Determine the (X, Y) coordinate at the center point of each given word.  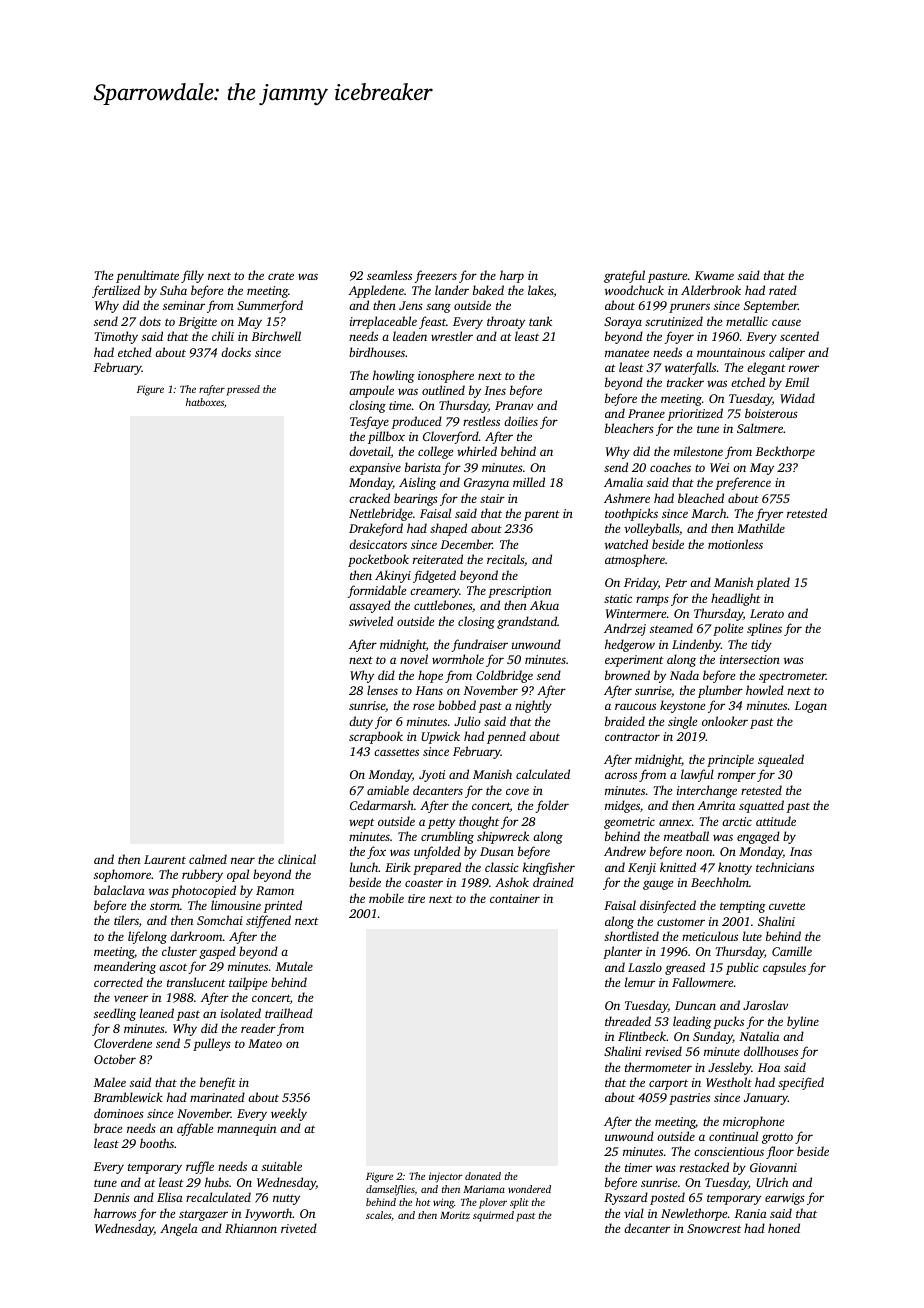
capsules (784, 968)
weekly (289, 1114)
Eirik (398, 867)
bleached (701, 498)
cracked (369, 498)
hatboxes (205, 402)
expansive (375, 469)
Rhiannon (251, 1228)
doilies (521, 421)
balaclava (119, 890)
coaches (670, 467)
